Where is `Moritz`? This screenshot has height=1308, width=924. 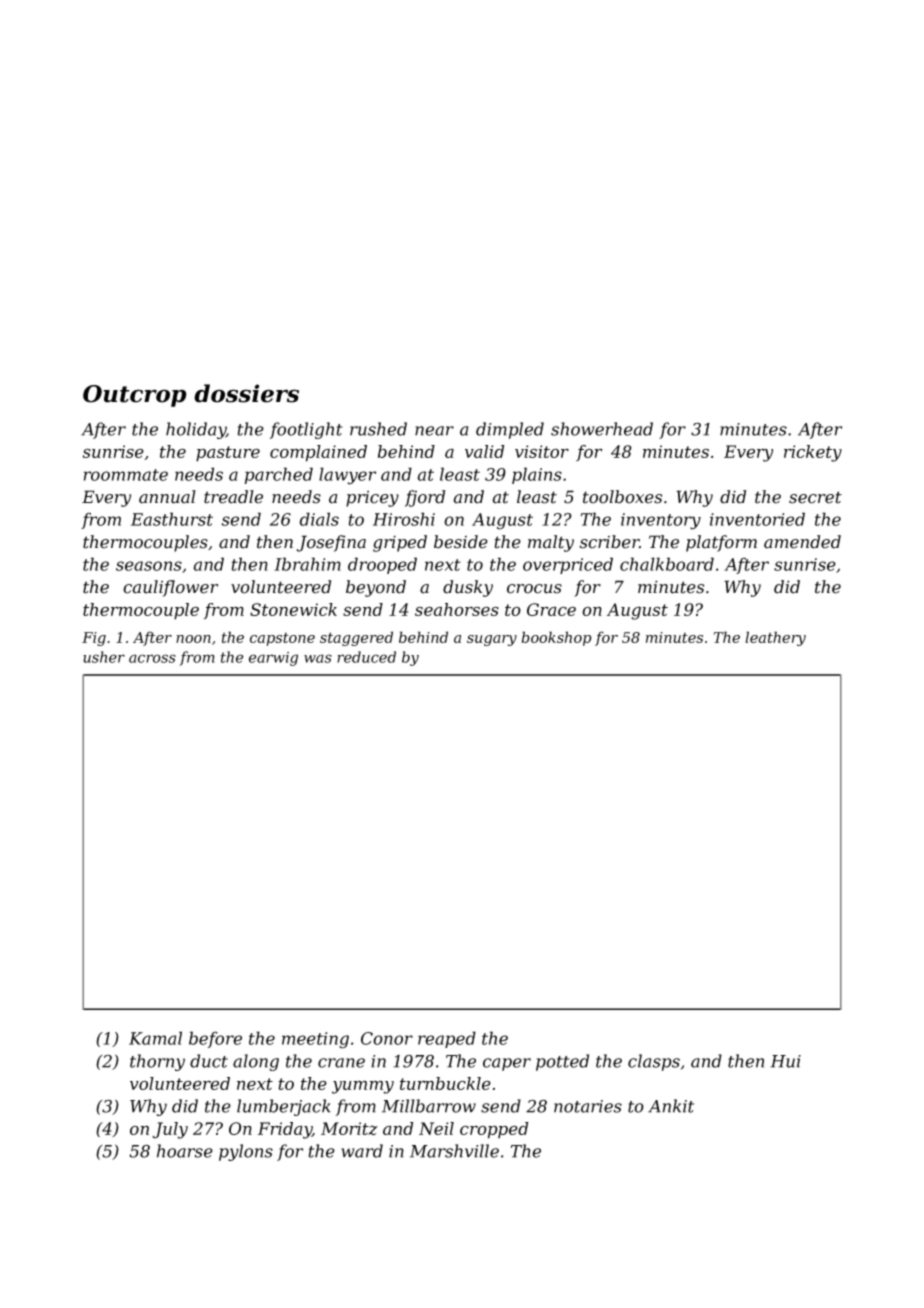 Moritz is located at coordinates (349, 1128).
